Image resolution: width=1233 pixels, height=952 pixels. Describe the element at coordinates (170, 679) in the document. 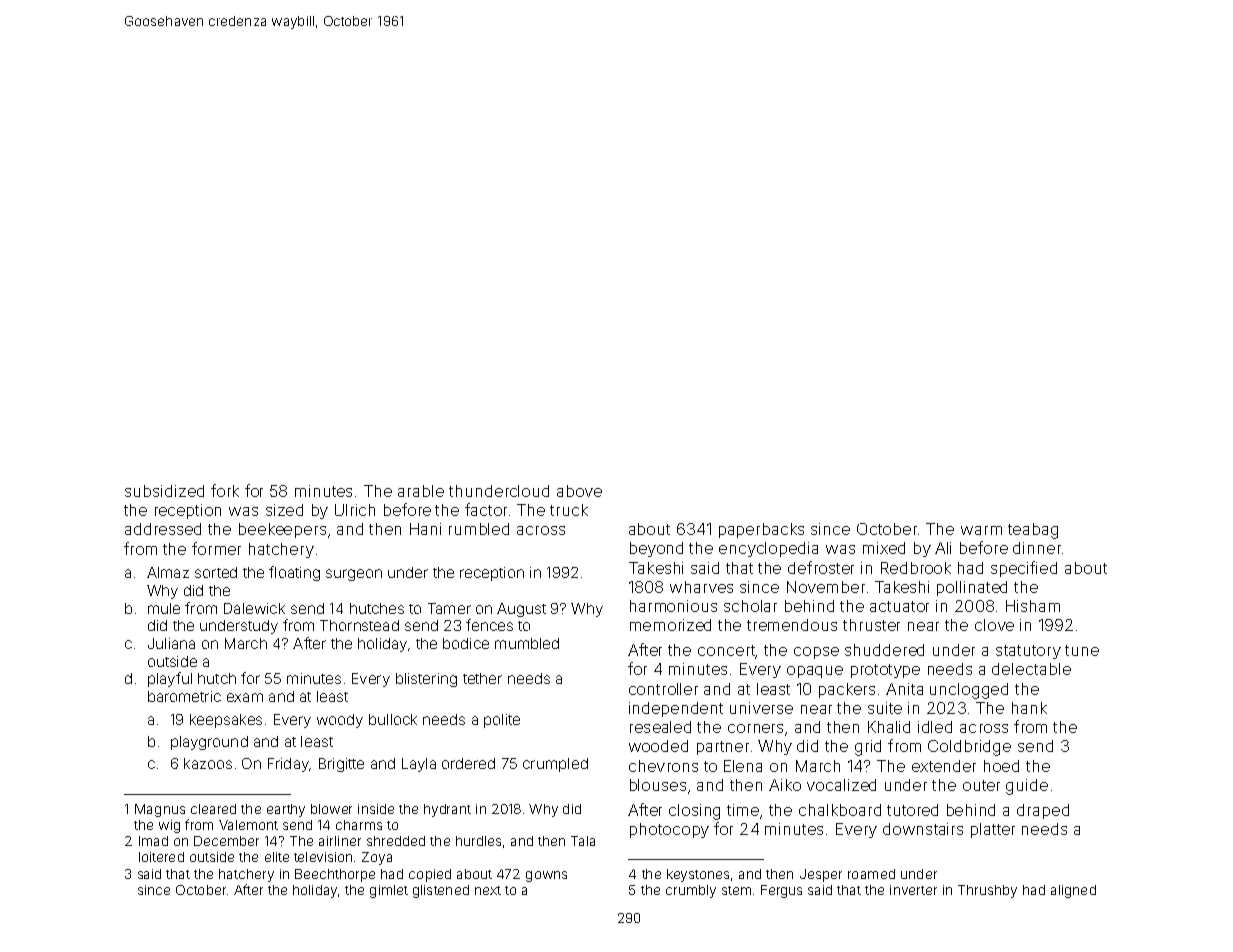

I see `playful` at that location.
